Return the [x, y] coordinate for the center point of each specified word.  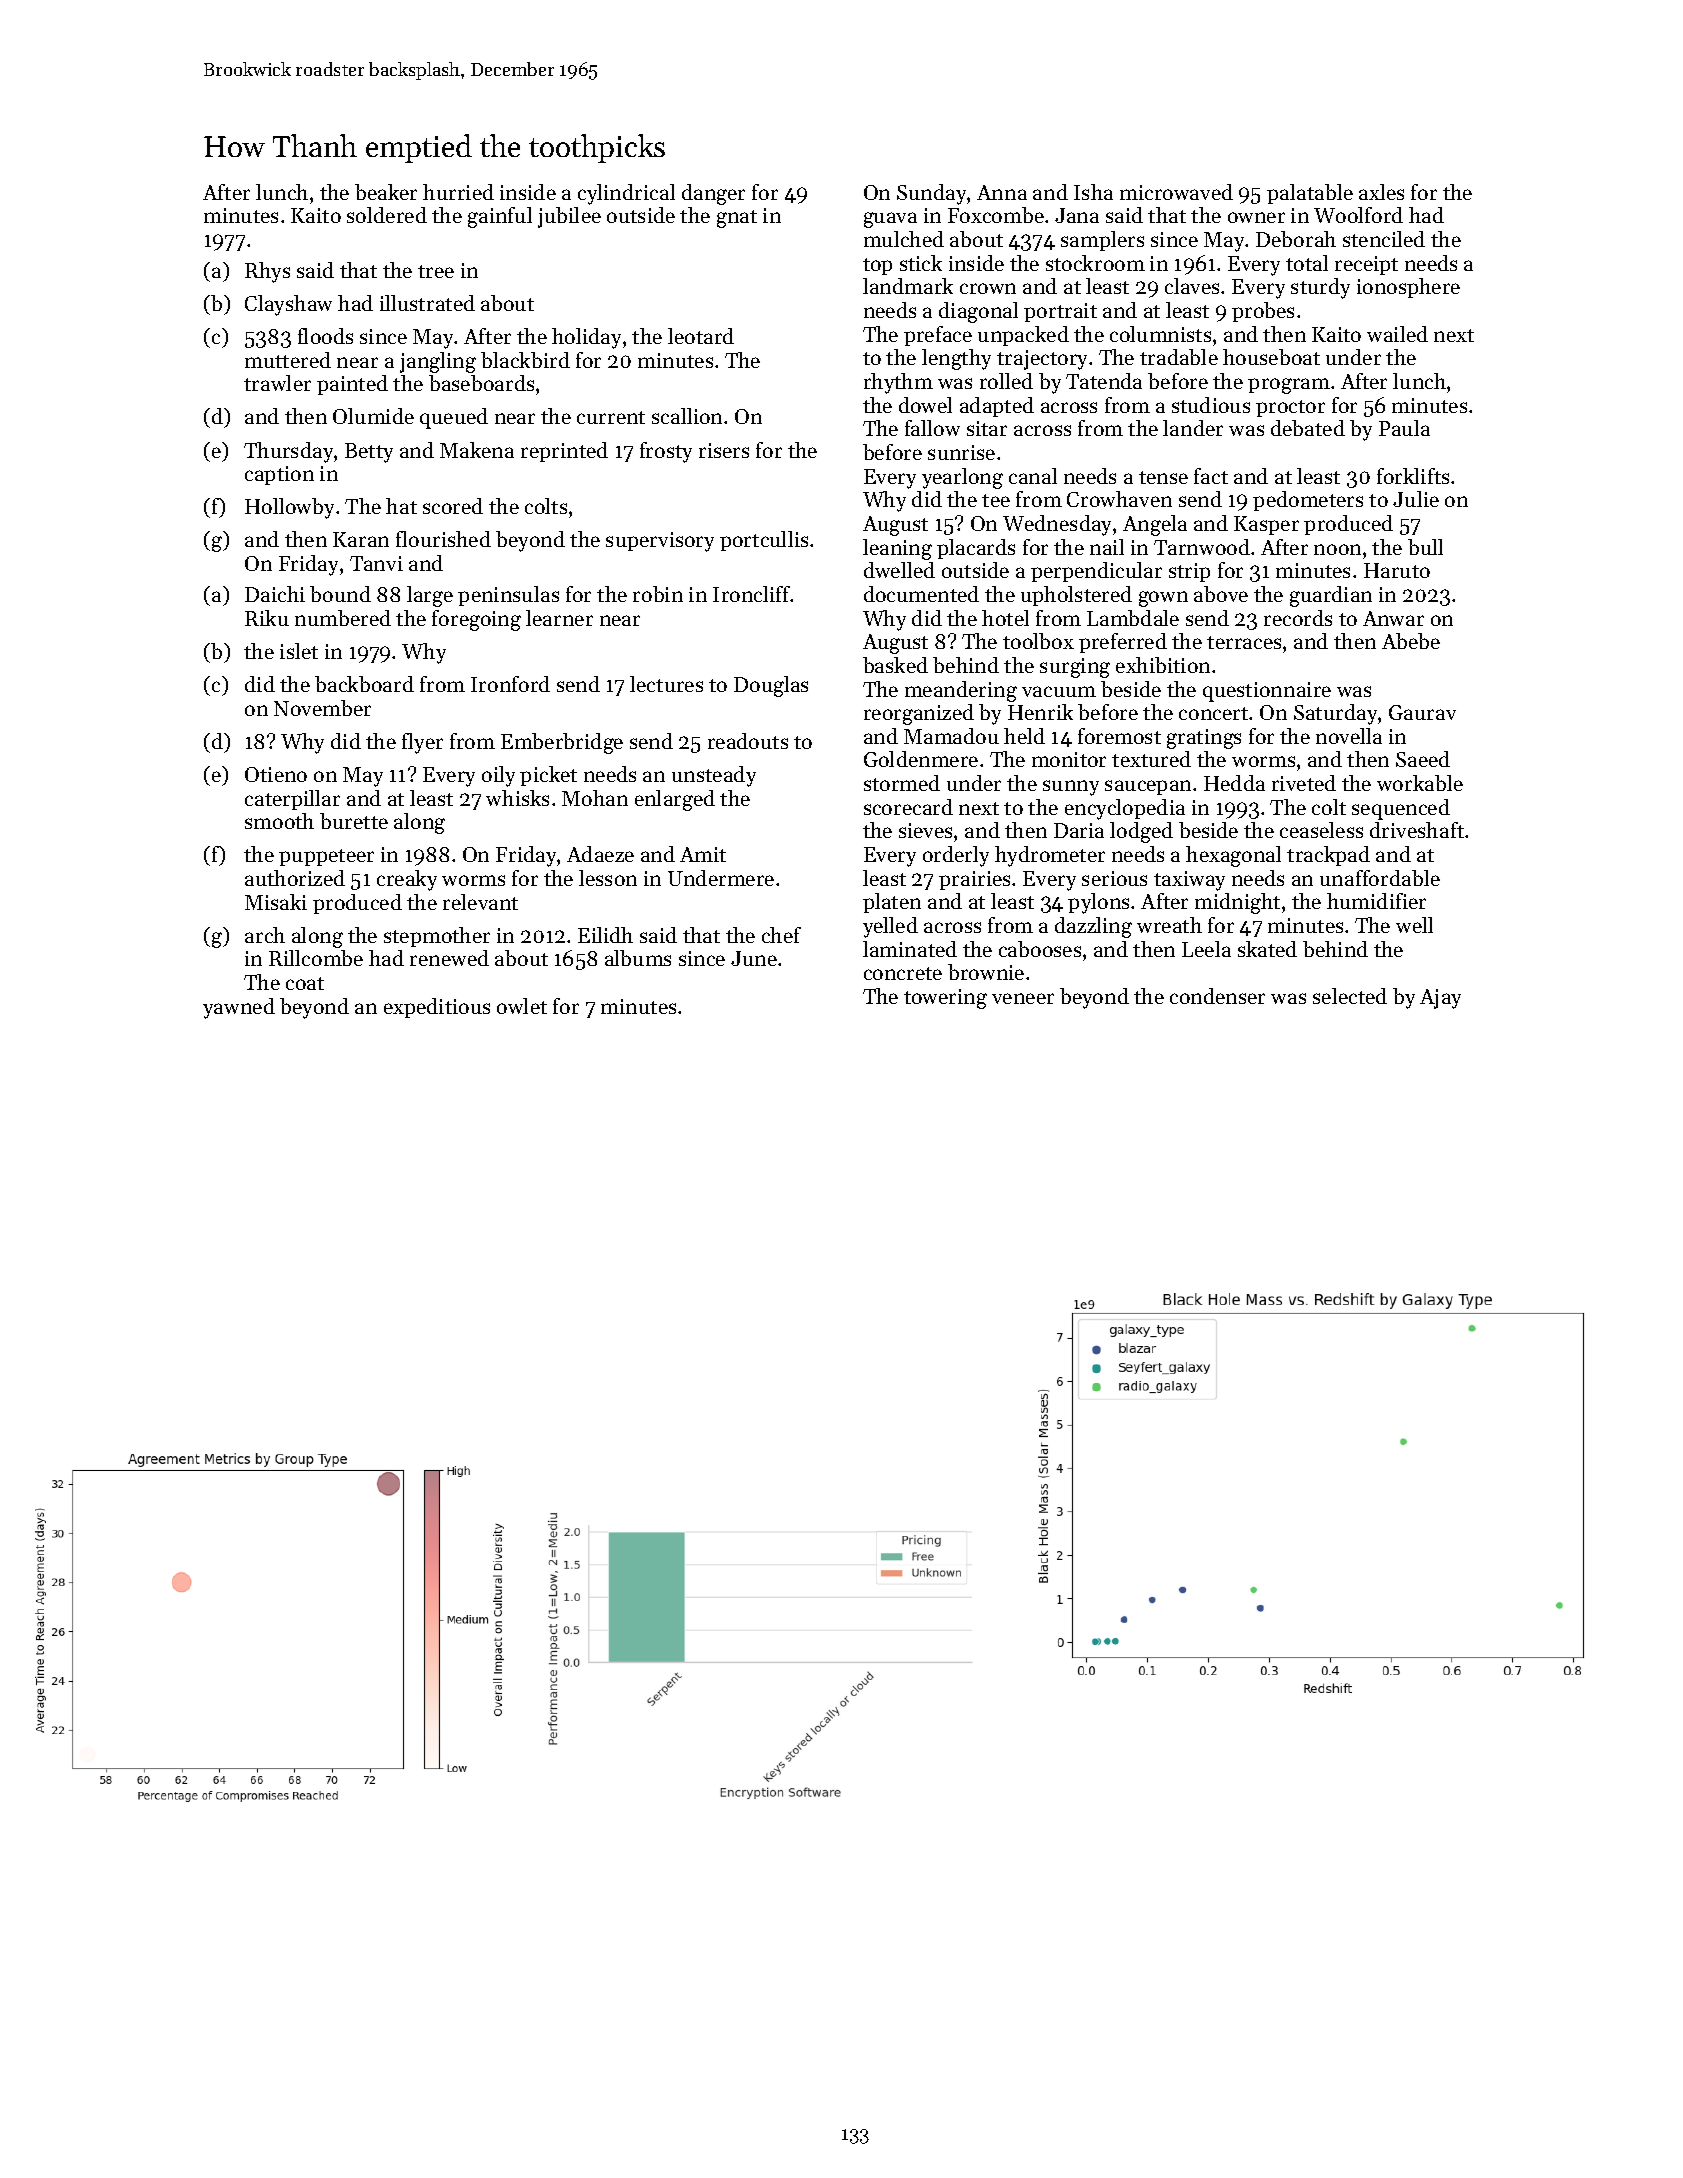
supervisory [660, 542]
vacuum [1059, 691]
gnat [737, 219]
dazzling [1093, 927]
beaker [386, 192]
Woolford [1358, 215]
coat [305, 983]
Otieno [276, 774]
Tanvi [376, 563]
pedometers [1308, 501]
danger [713, 194]
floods [325, 336]
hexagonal [1233, 856]
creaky [407, 880]
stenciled [1384, 239]
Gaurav [1422, 712]
